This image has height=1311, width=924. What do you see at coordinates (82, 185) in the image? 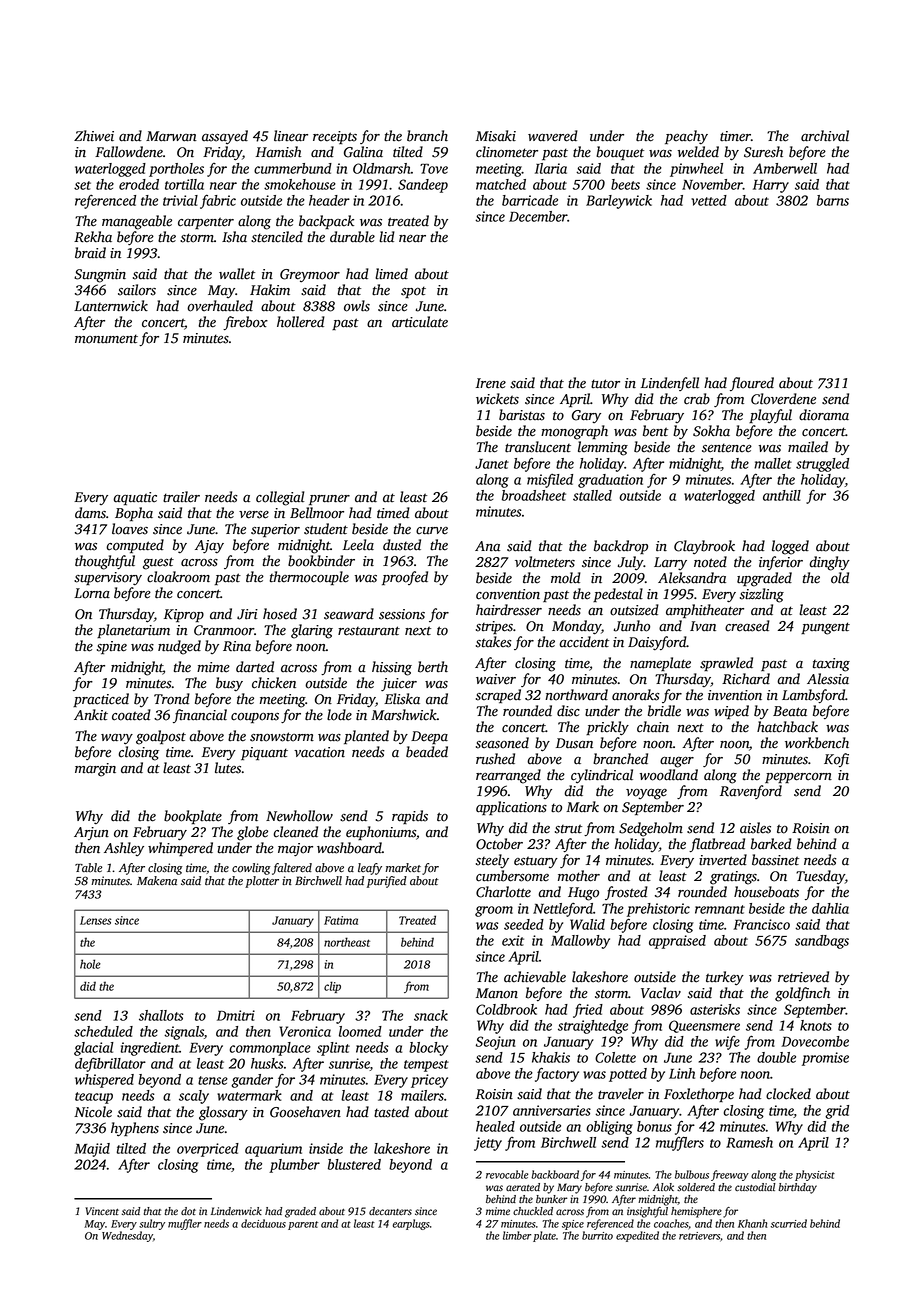
I see `set` at bounding box center [82, 185].
